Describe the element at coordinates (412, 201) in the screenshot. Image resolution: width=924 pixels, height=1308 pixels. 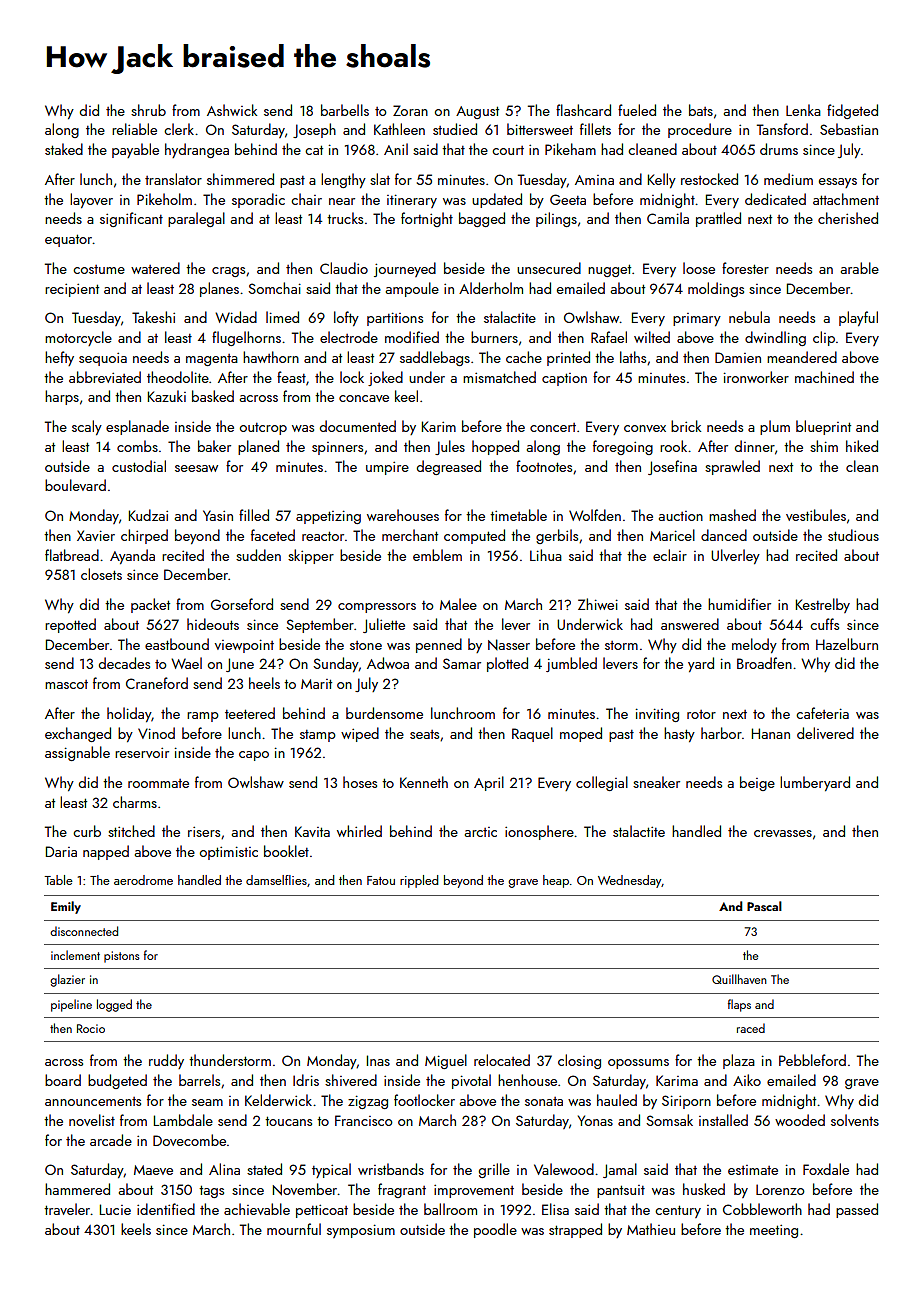
I see `itinerary` at that location.
